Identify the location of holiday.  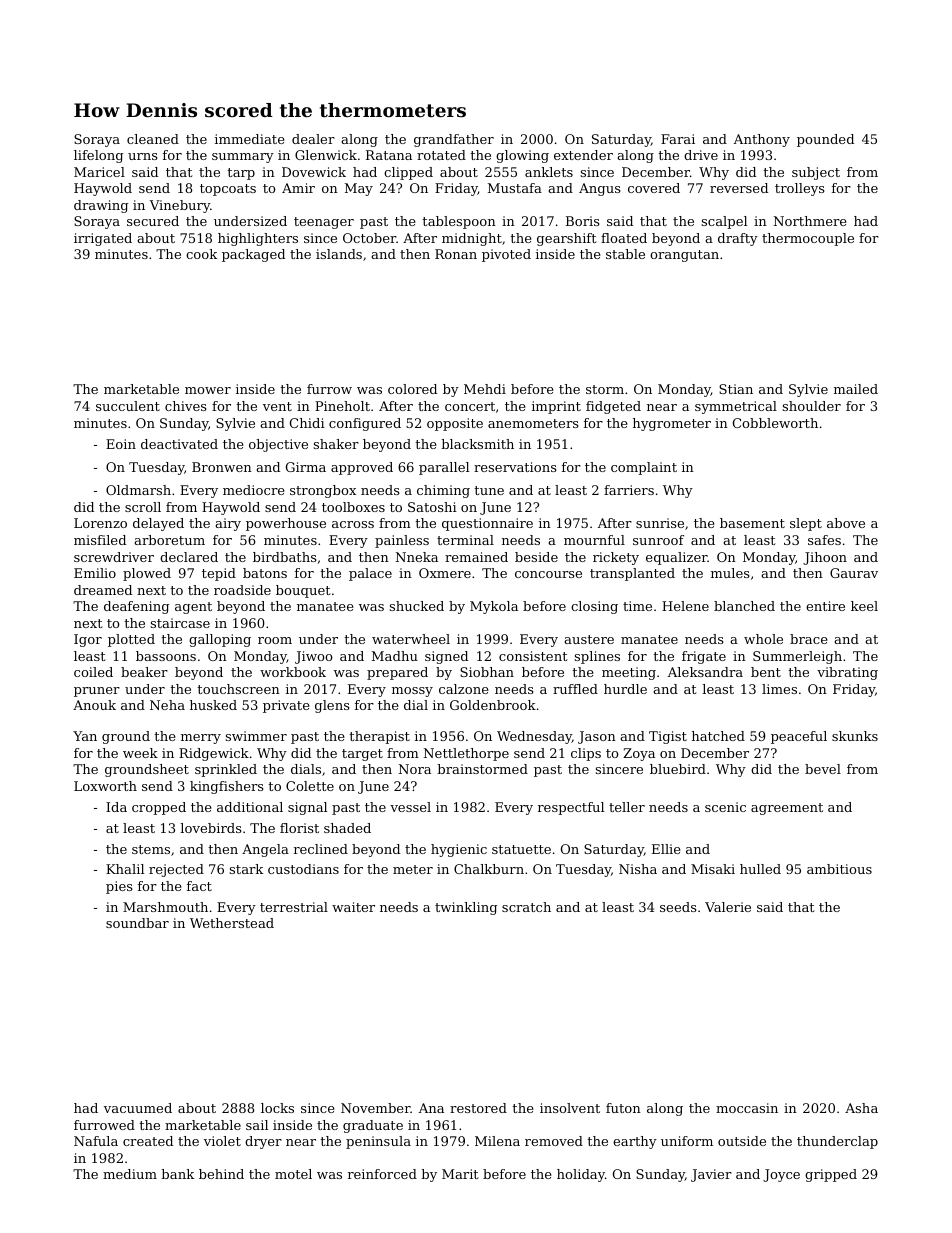
(581, 1175).
